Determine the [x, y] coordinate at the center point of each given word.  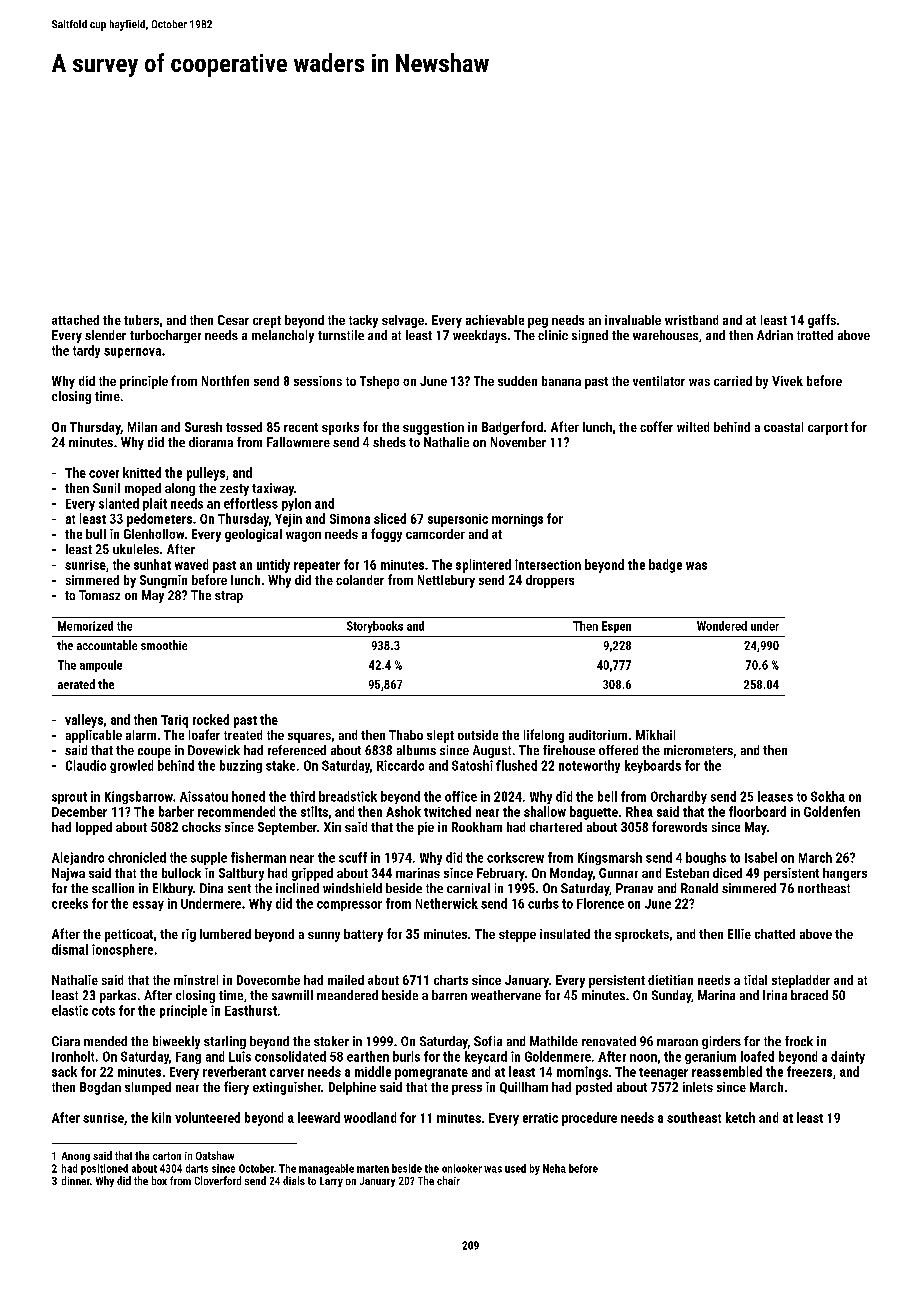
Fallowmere [298, 442]
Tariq [174, 721]
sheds [389, 442]
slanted [119, 503]
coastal [783, 427]
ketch [740, 1117]
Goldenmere [558, 1056]
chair [448, 1180]
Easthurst [251, 1010]
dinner [76, 1180]
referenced [297, 750]
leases [775, 796]
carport [828, 429]
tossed [244, 427]
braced [809, 995]
